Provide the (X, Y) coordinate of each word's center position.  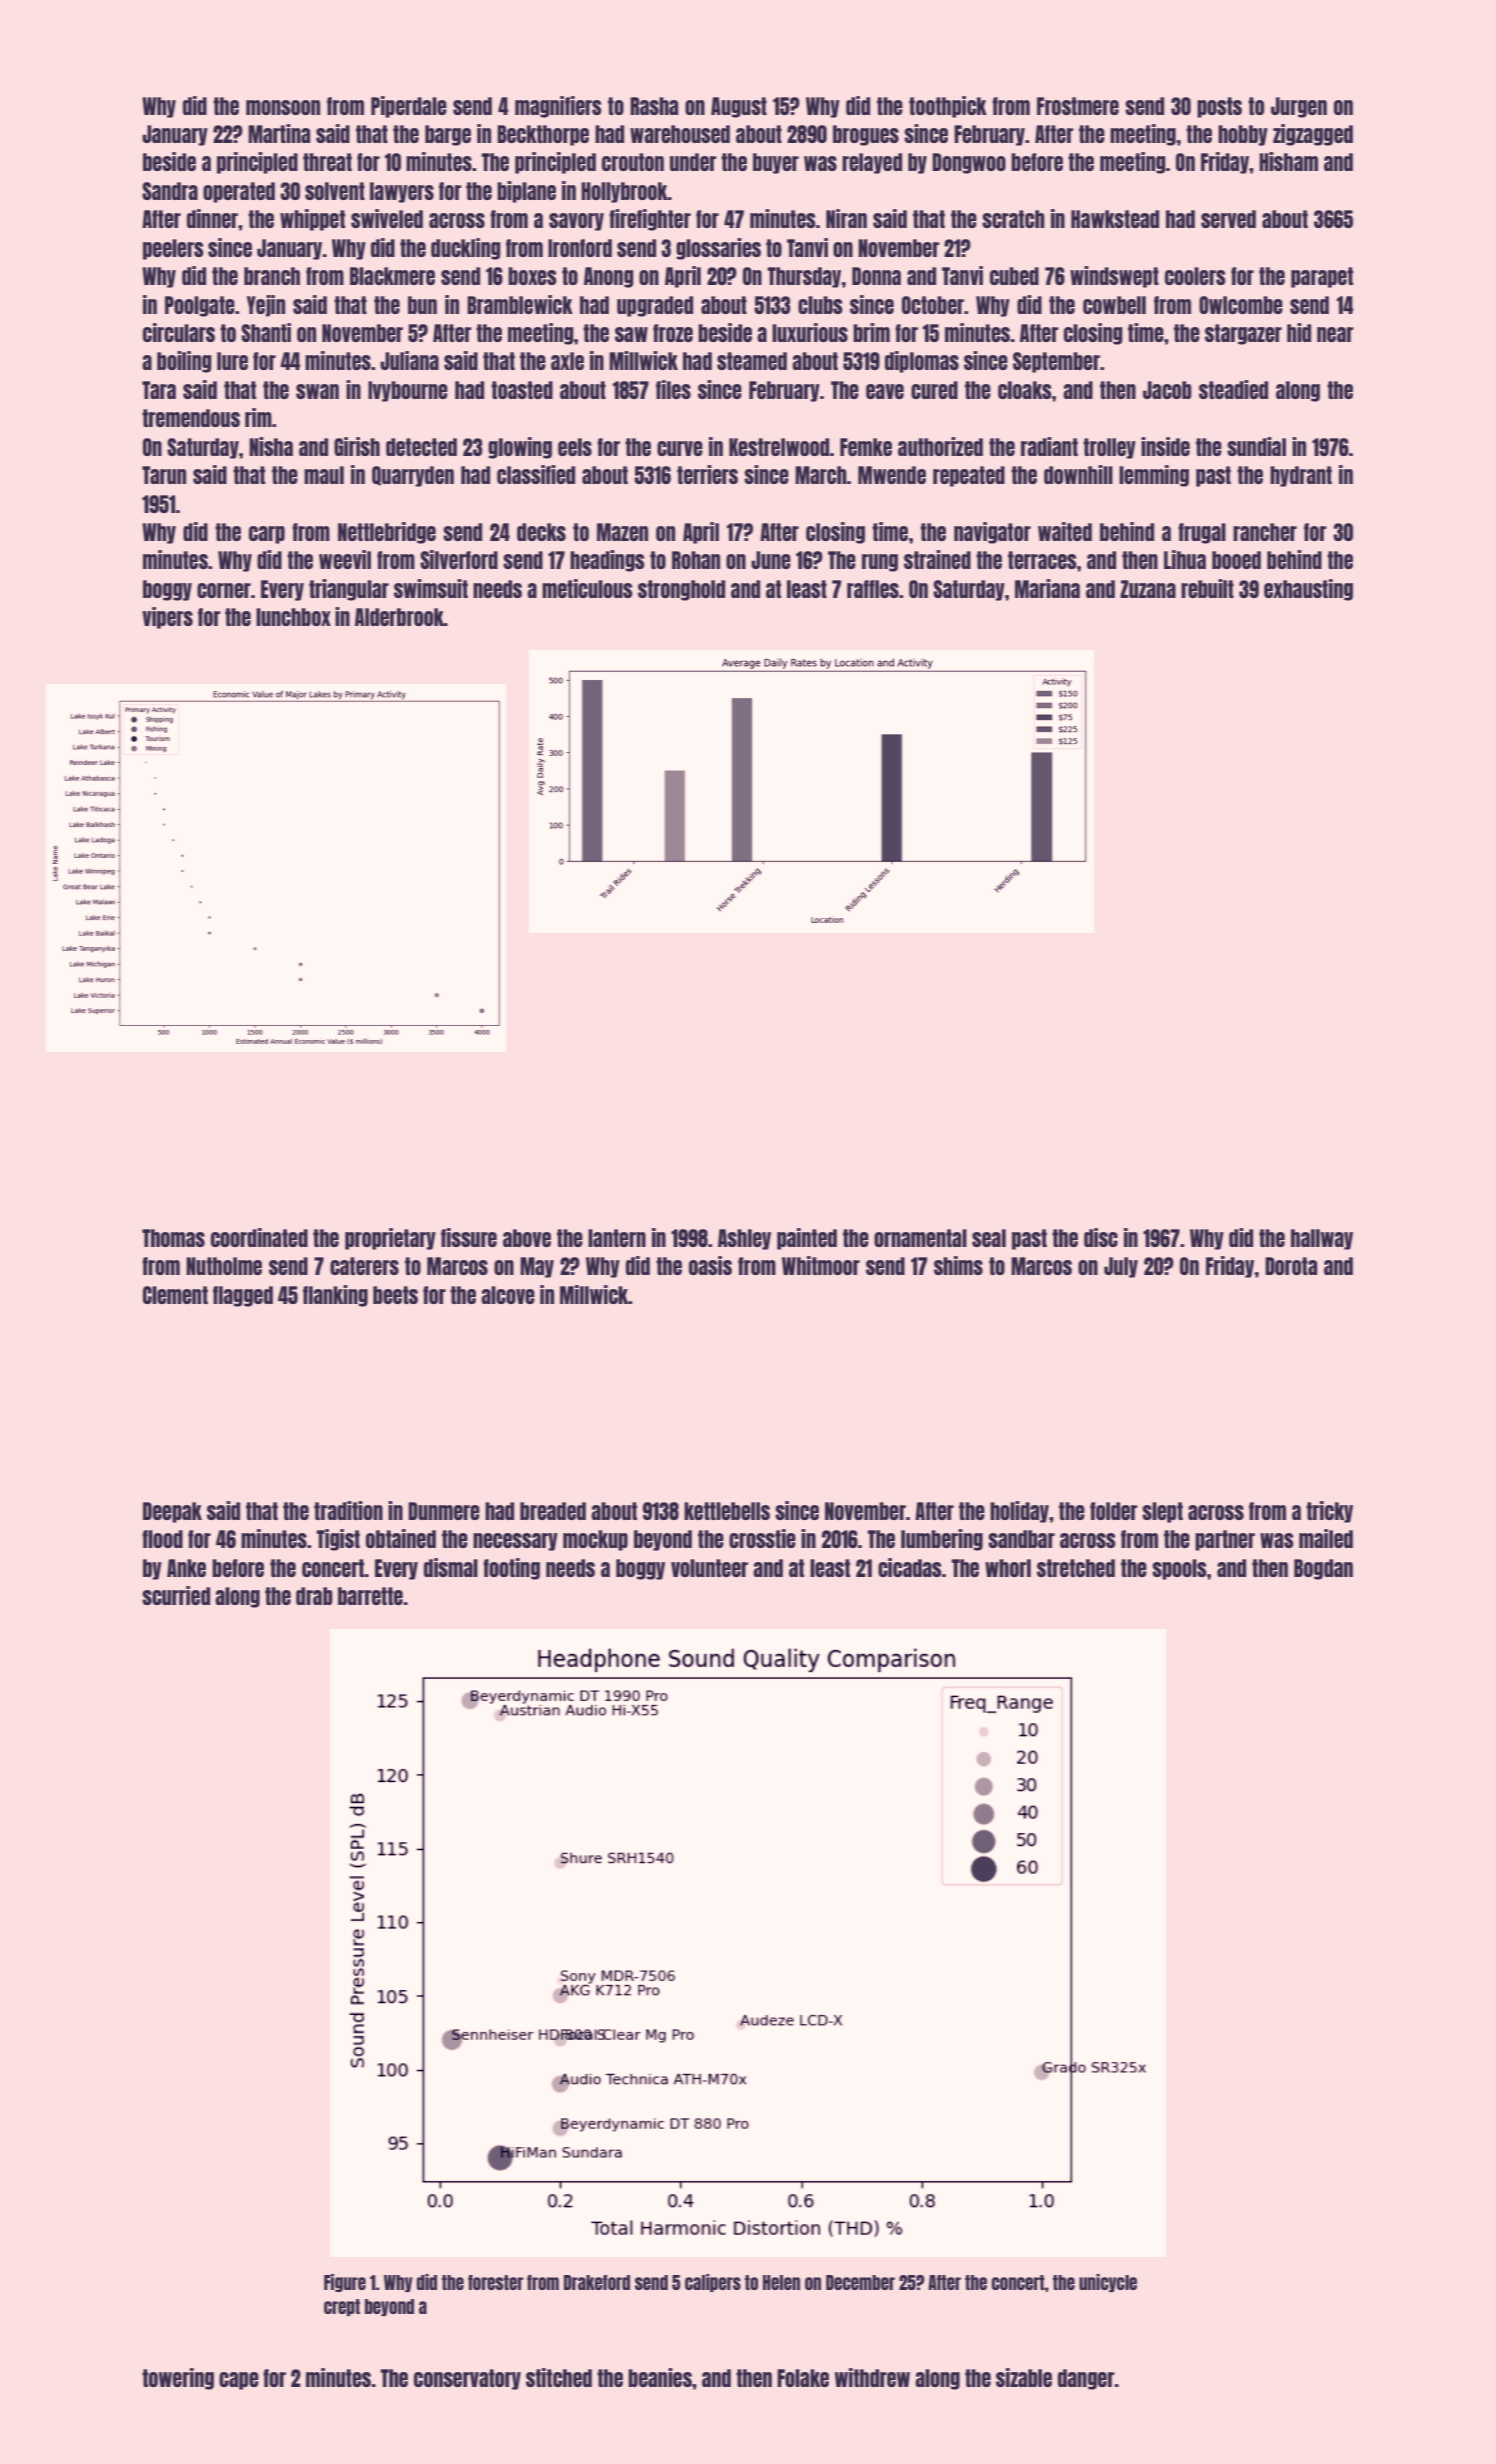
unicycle (1108, 2283)
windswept (1114, 277)
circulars (179, 332)
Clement (175, 1295)
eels (575, 447)
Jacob (1167, 390)
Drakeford (597, 2282)
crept (342, 2307)
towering (178, 2379)
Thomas (173, 1238)
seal (989, 1238)
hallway (1322, 1239)
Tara (159, 390)
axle (567, 361)
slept (1162, 1512)
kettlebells (727, 1511)
